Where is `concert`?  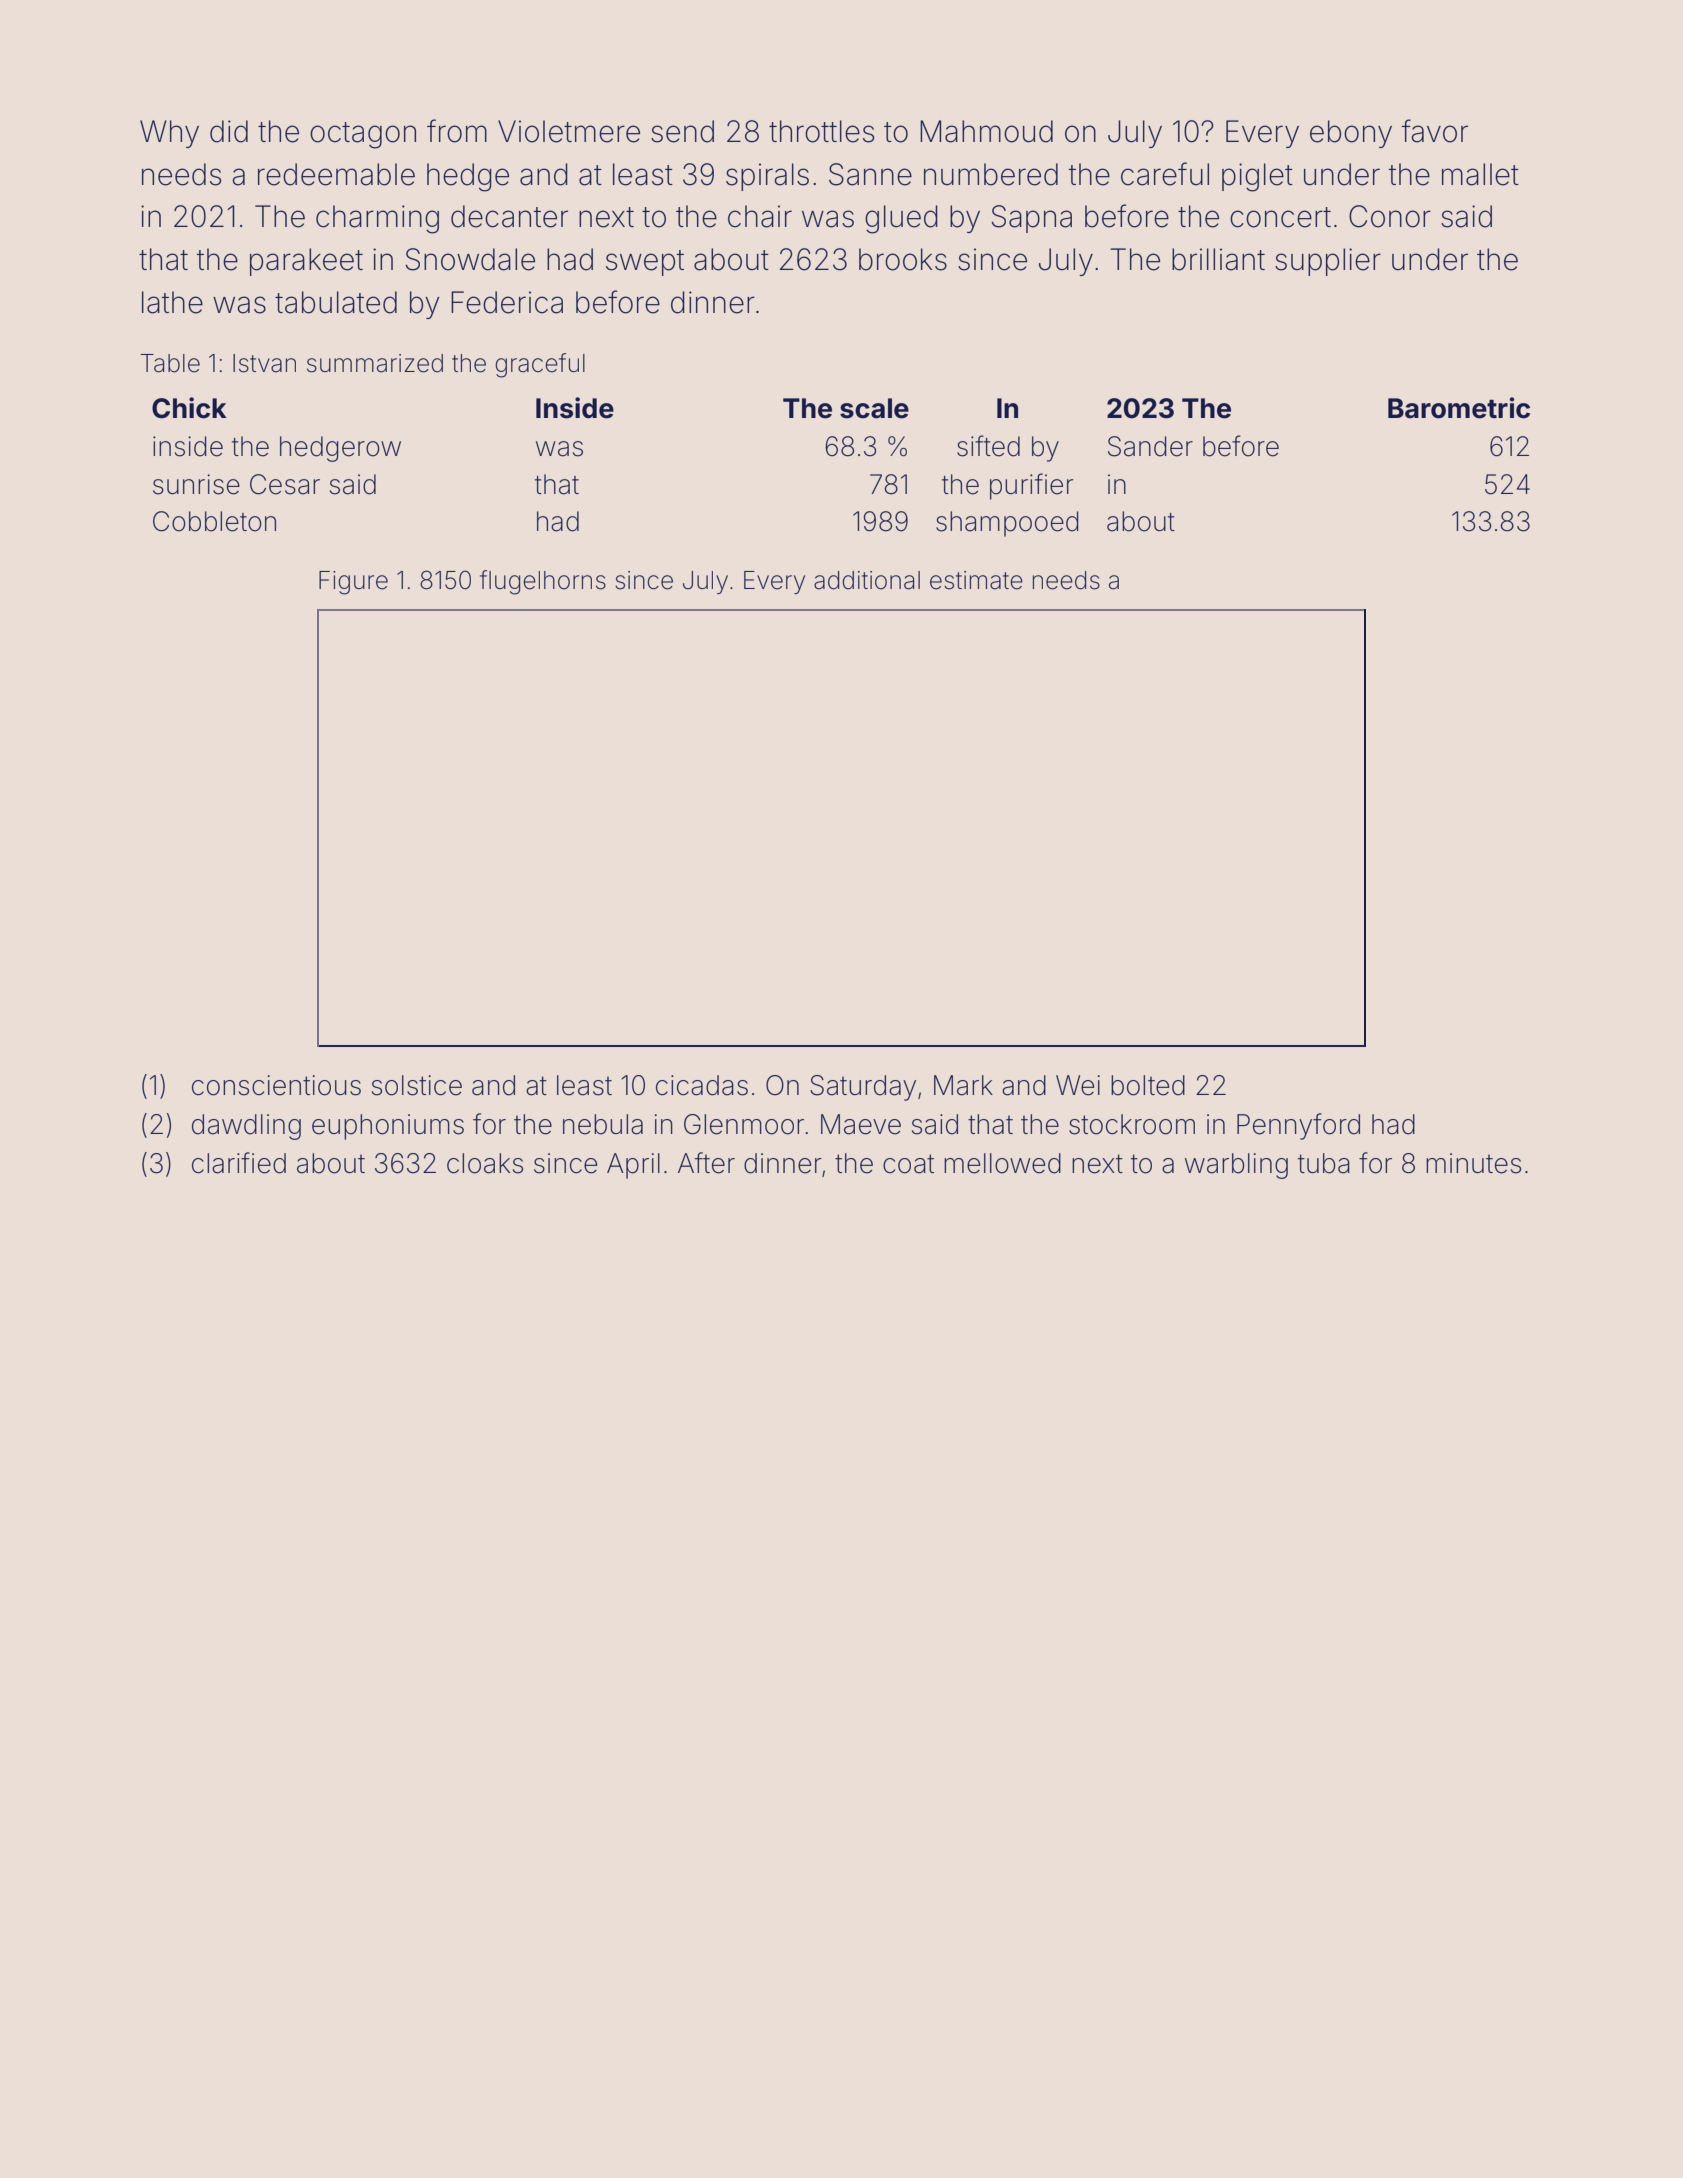 concert is located at coordinates (1280, 217).
